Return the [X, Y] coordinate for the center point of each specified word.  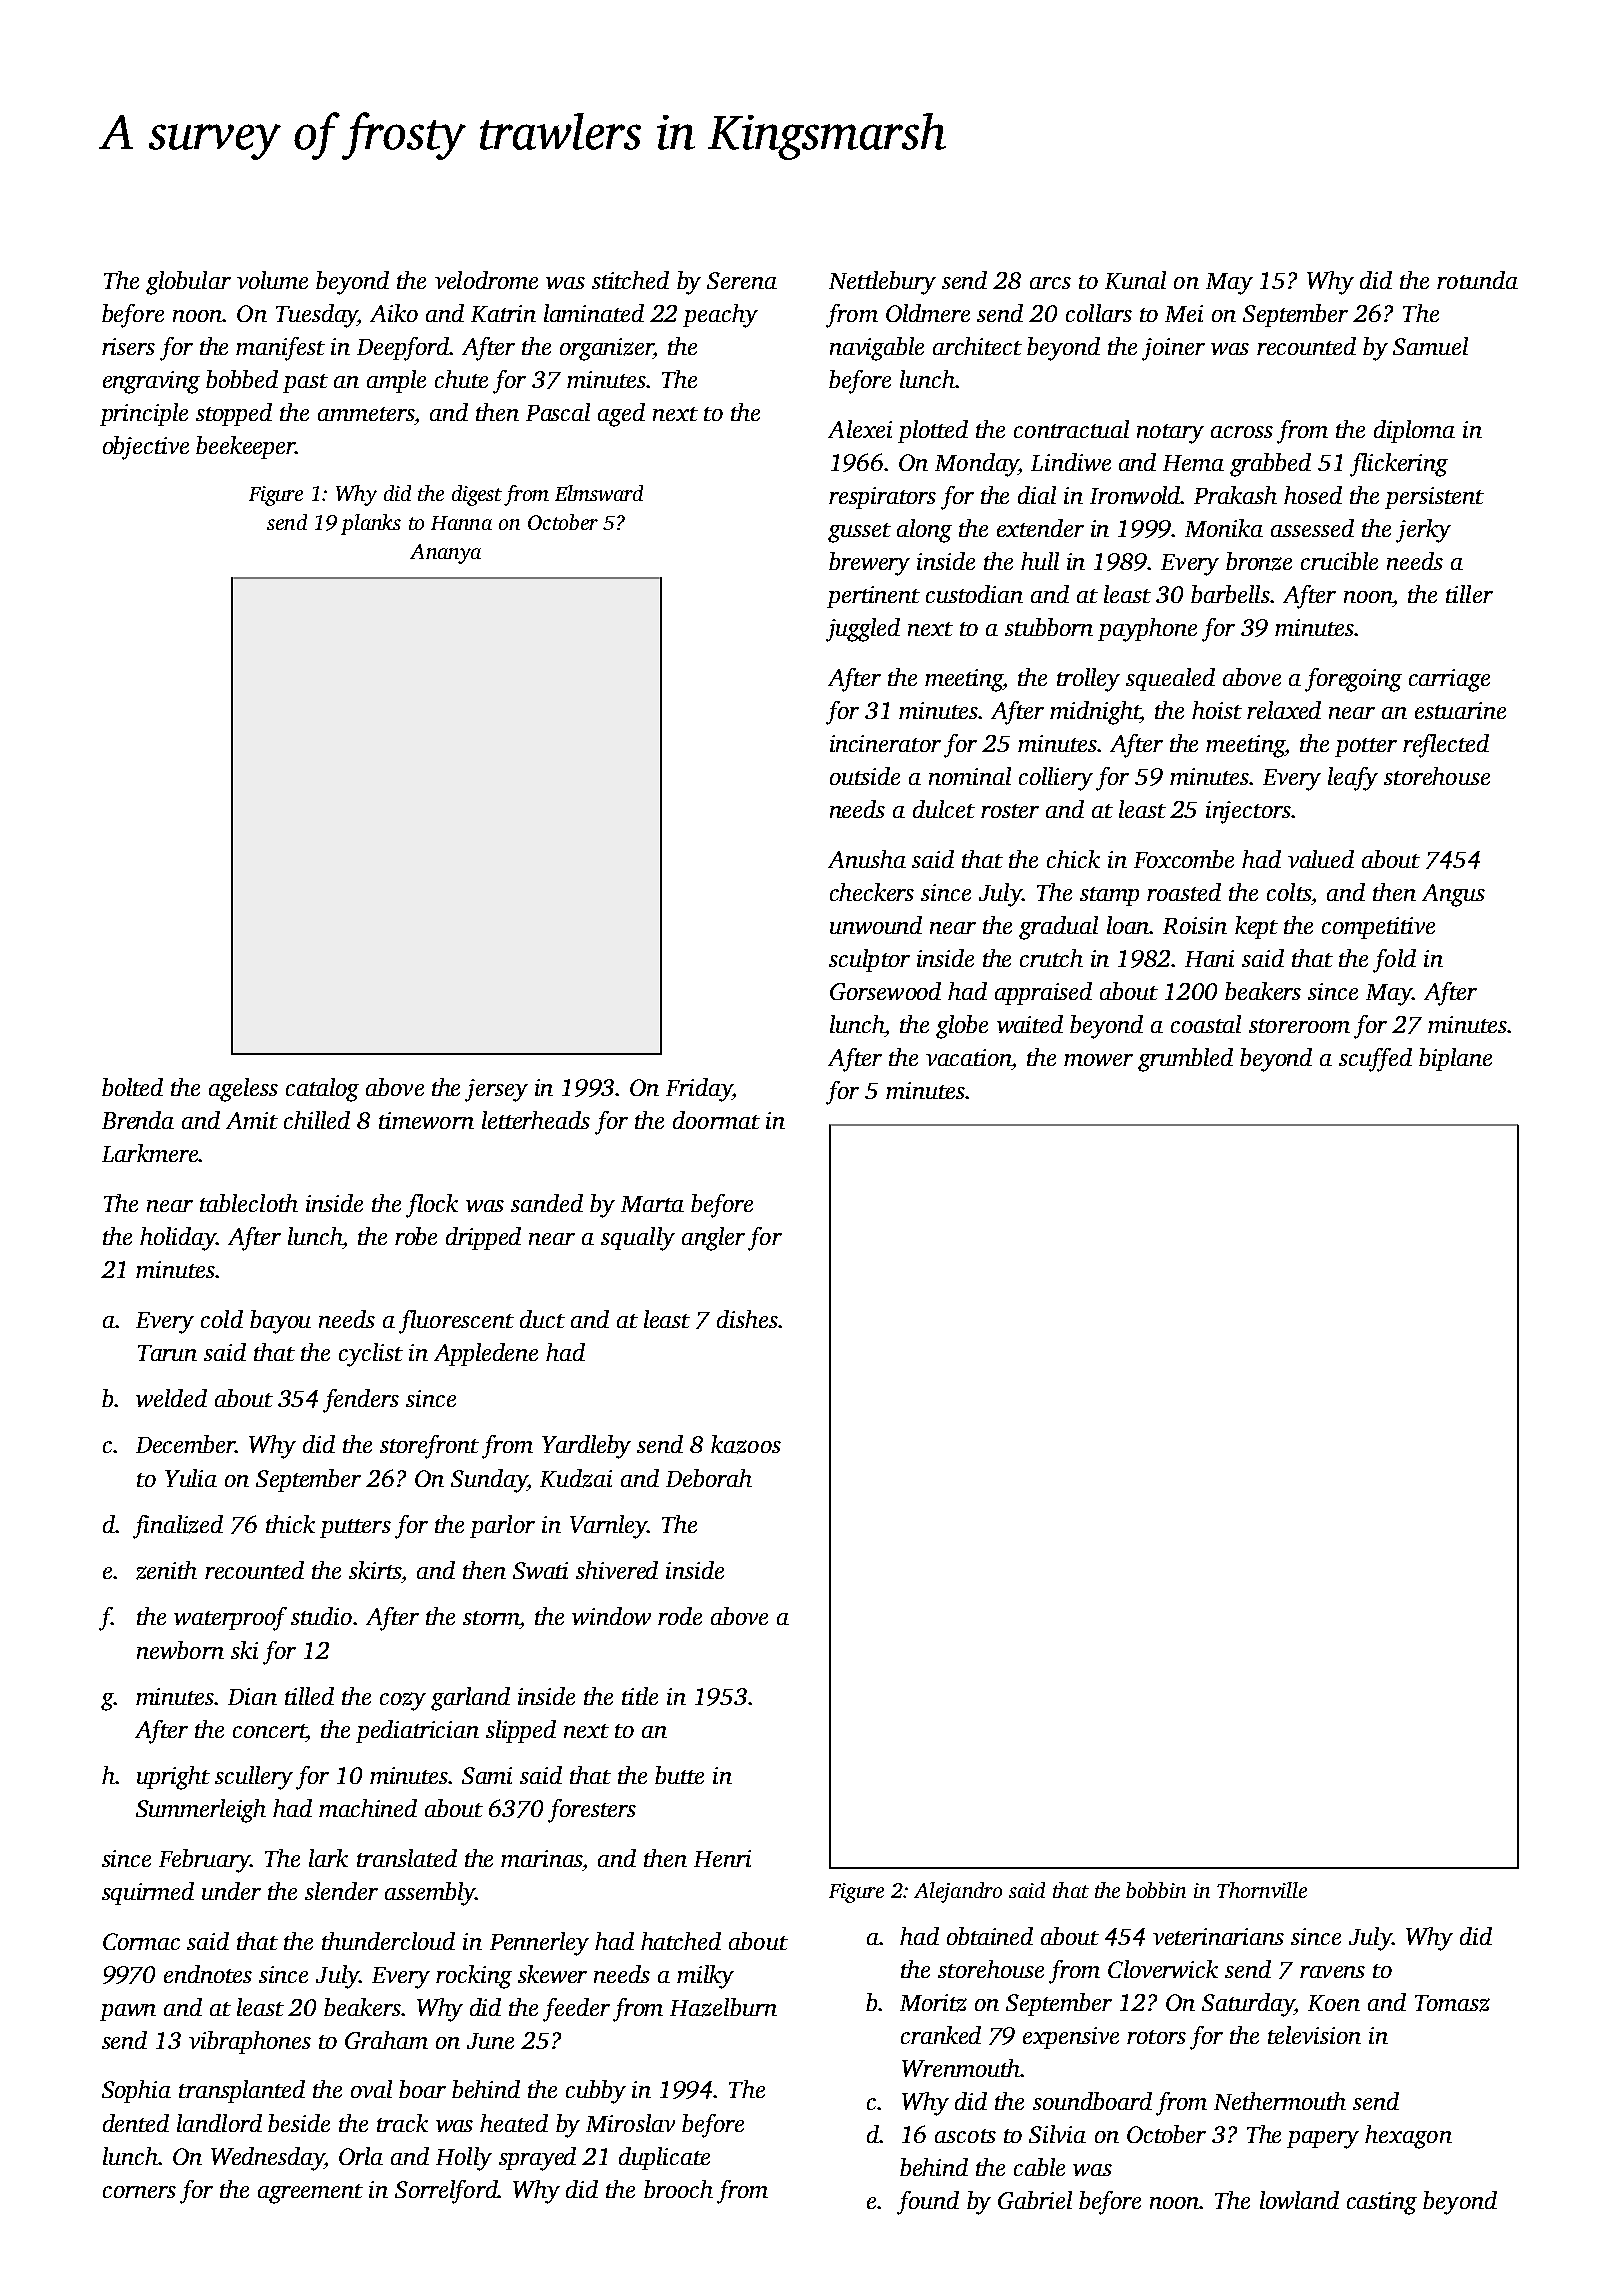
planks [371, 524]
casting [1382, 2203]
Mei [1184, 313]
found [928, 2203]
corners [139, 2192]
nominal [970, 776]
